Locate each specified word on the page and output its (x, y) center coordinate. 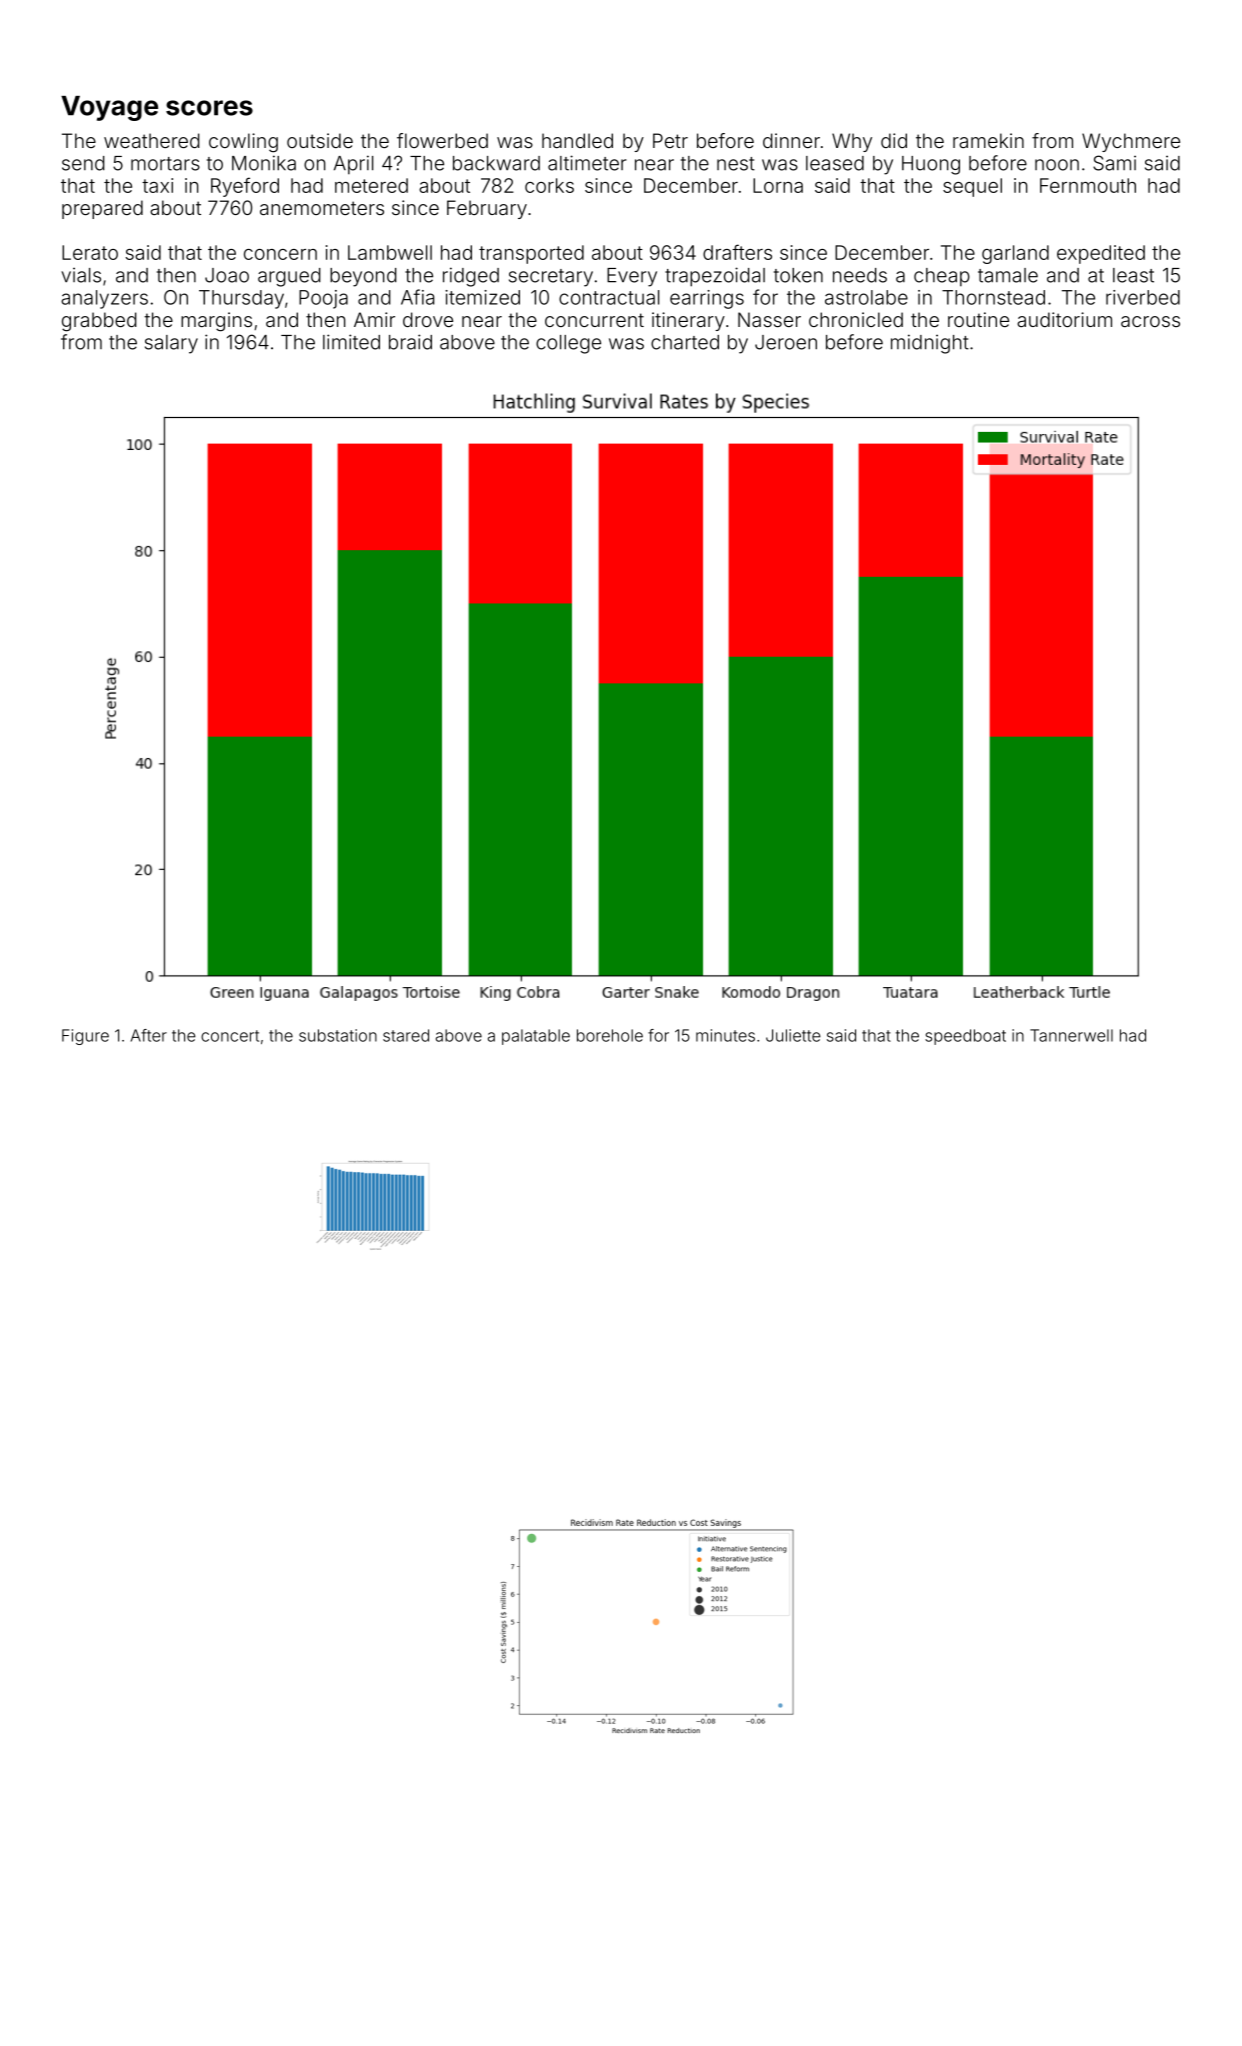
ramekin (988, 140)
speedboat (965, 1037)
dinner (791, 140)
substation (338, 1035)
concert (230, 1036)
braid (410, 342)
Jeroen (786, 342)
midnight (930, 344)
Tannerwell (1071, 1035)
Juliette (793, 1035)
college (568, 344)
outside (320, 140)
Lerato (90, 252)
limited (351, 342)
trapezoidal (715, 277)
